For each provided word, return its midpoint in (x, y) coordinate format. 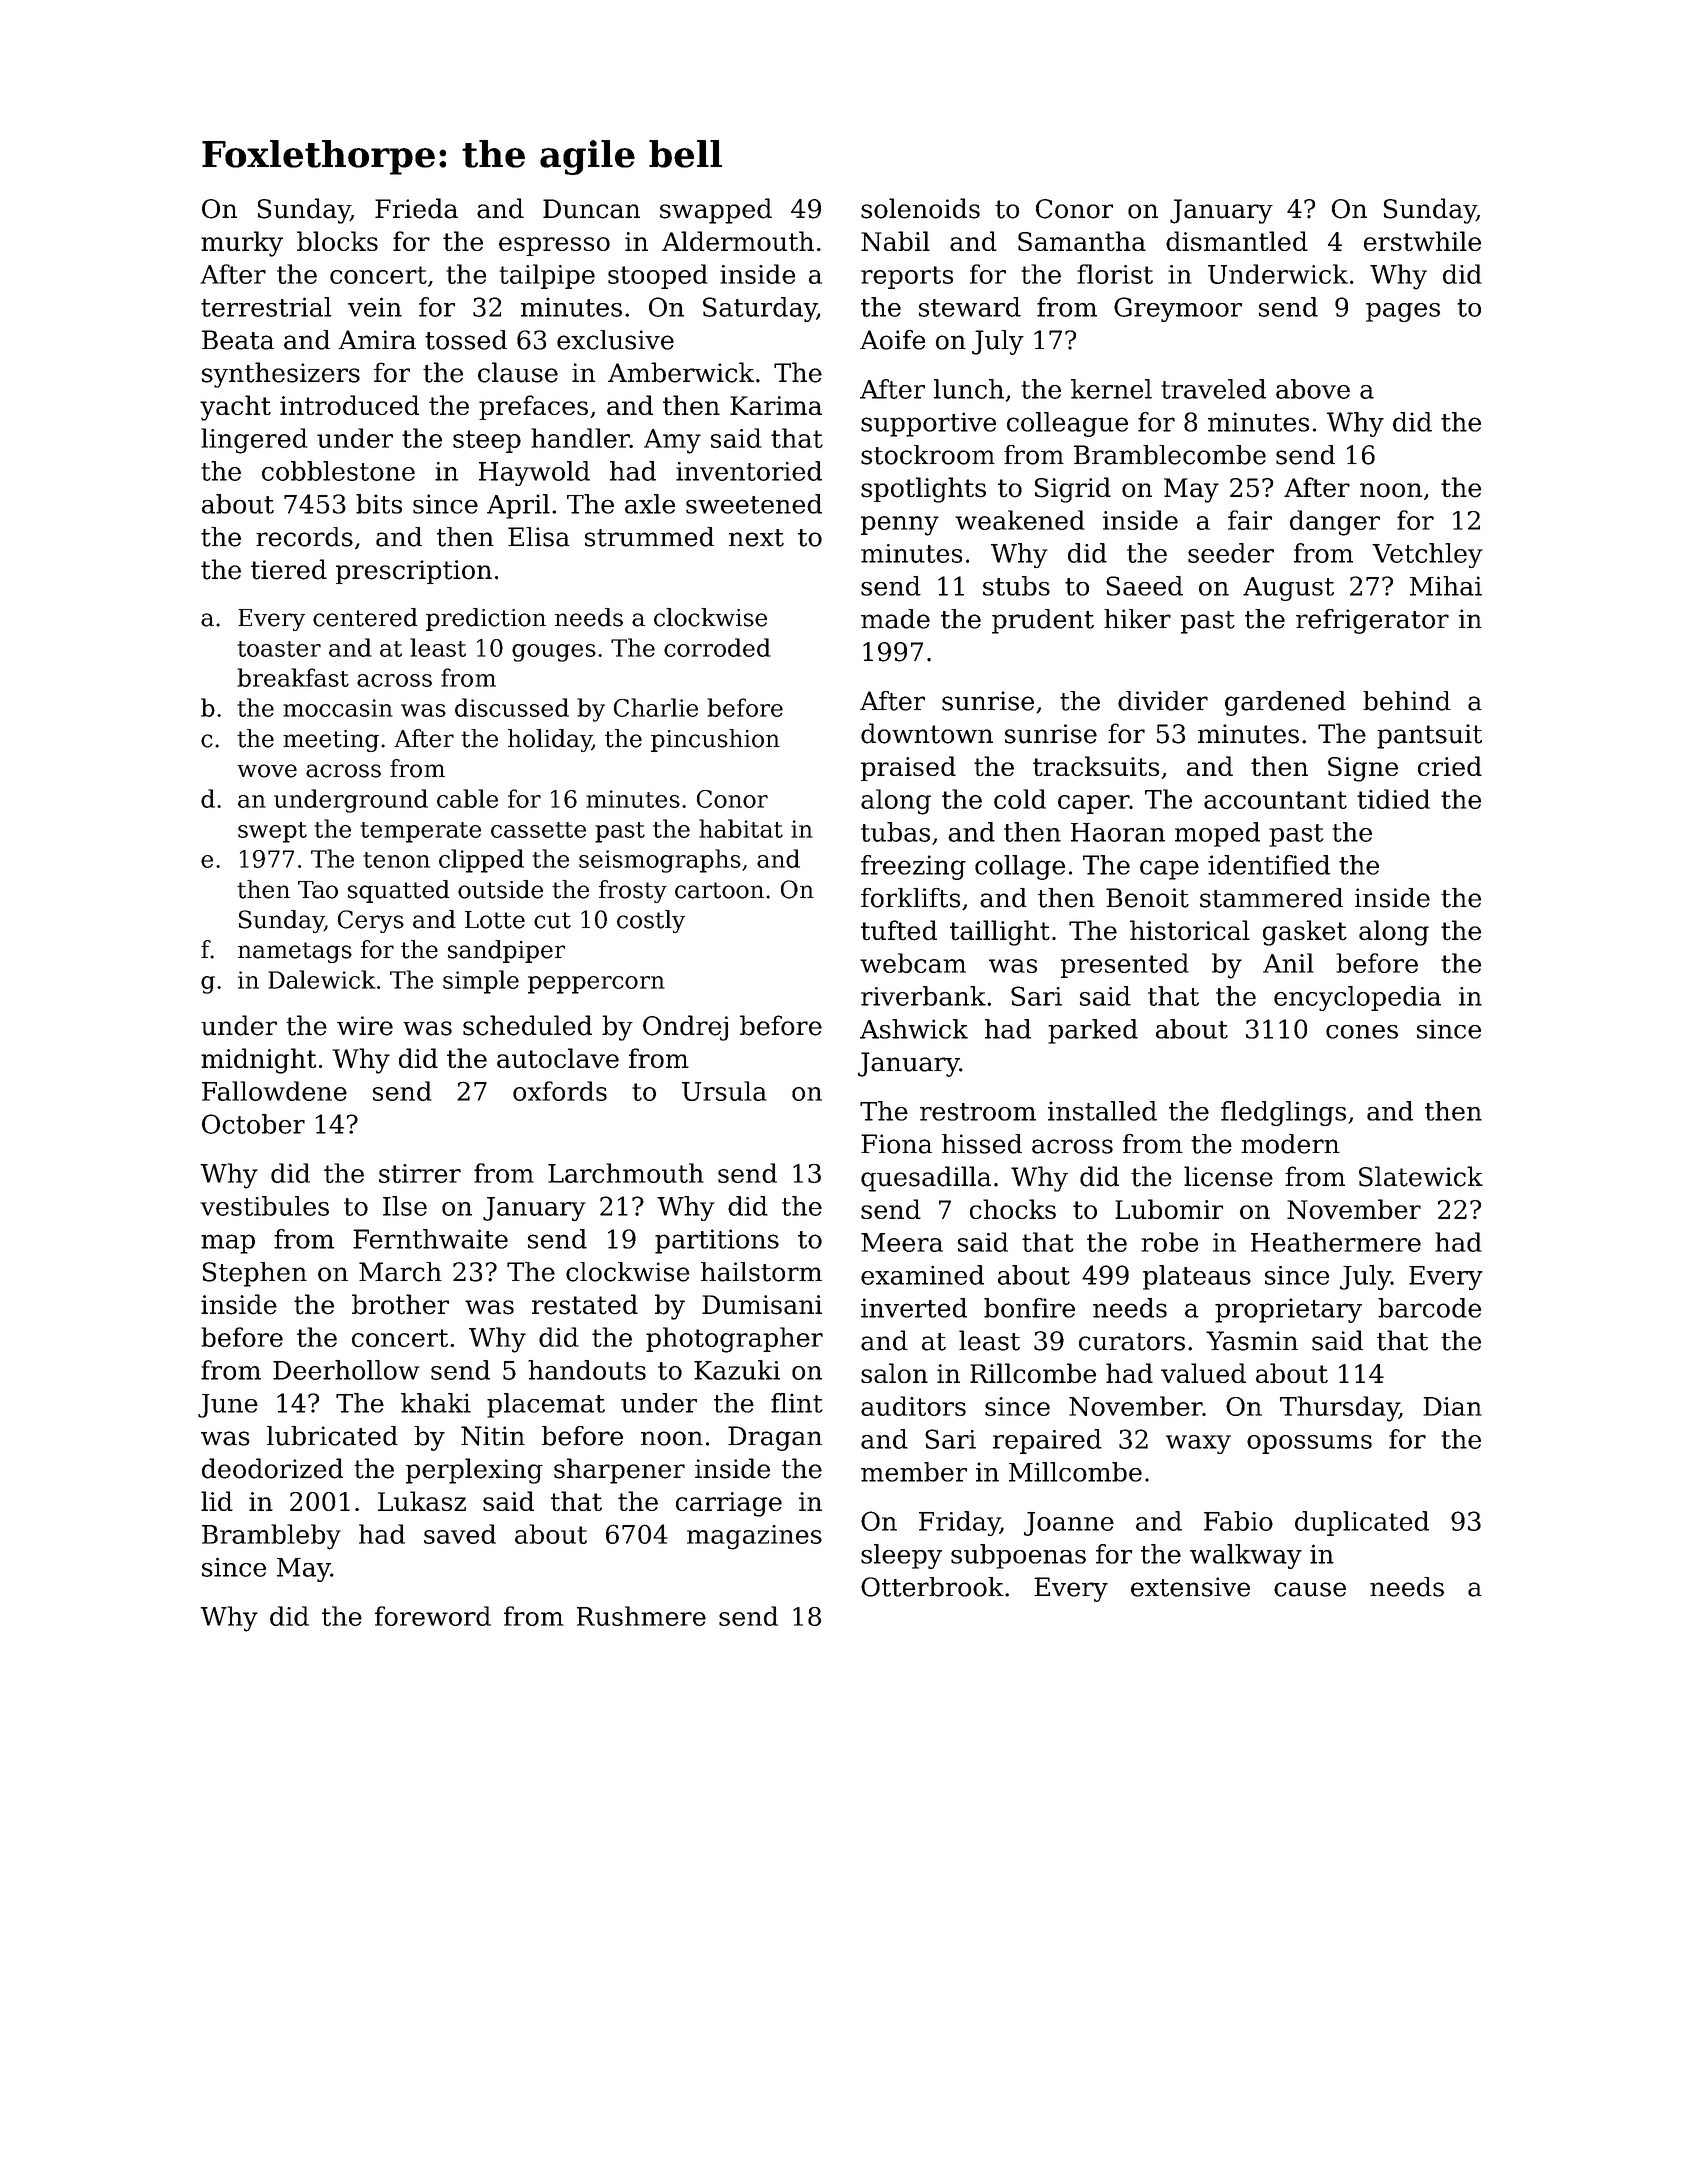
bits (379, 504)
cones (1362, 1032)
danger (1335, 523)
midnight (258, 1061)
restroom (978, 1112)
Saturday (760, 309)
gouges (554, 653)
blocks (337, 241)
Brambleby (271, 1537)
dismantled (1237, 241)
